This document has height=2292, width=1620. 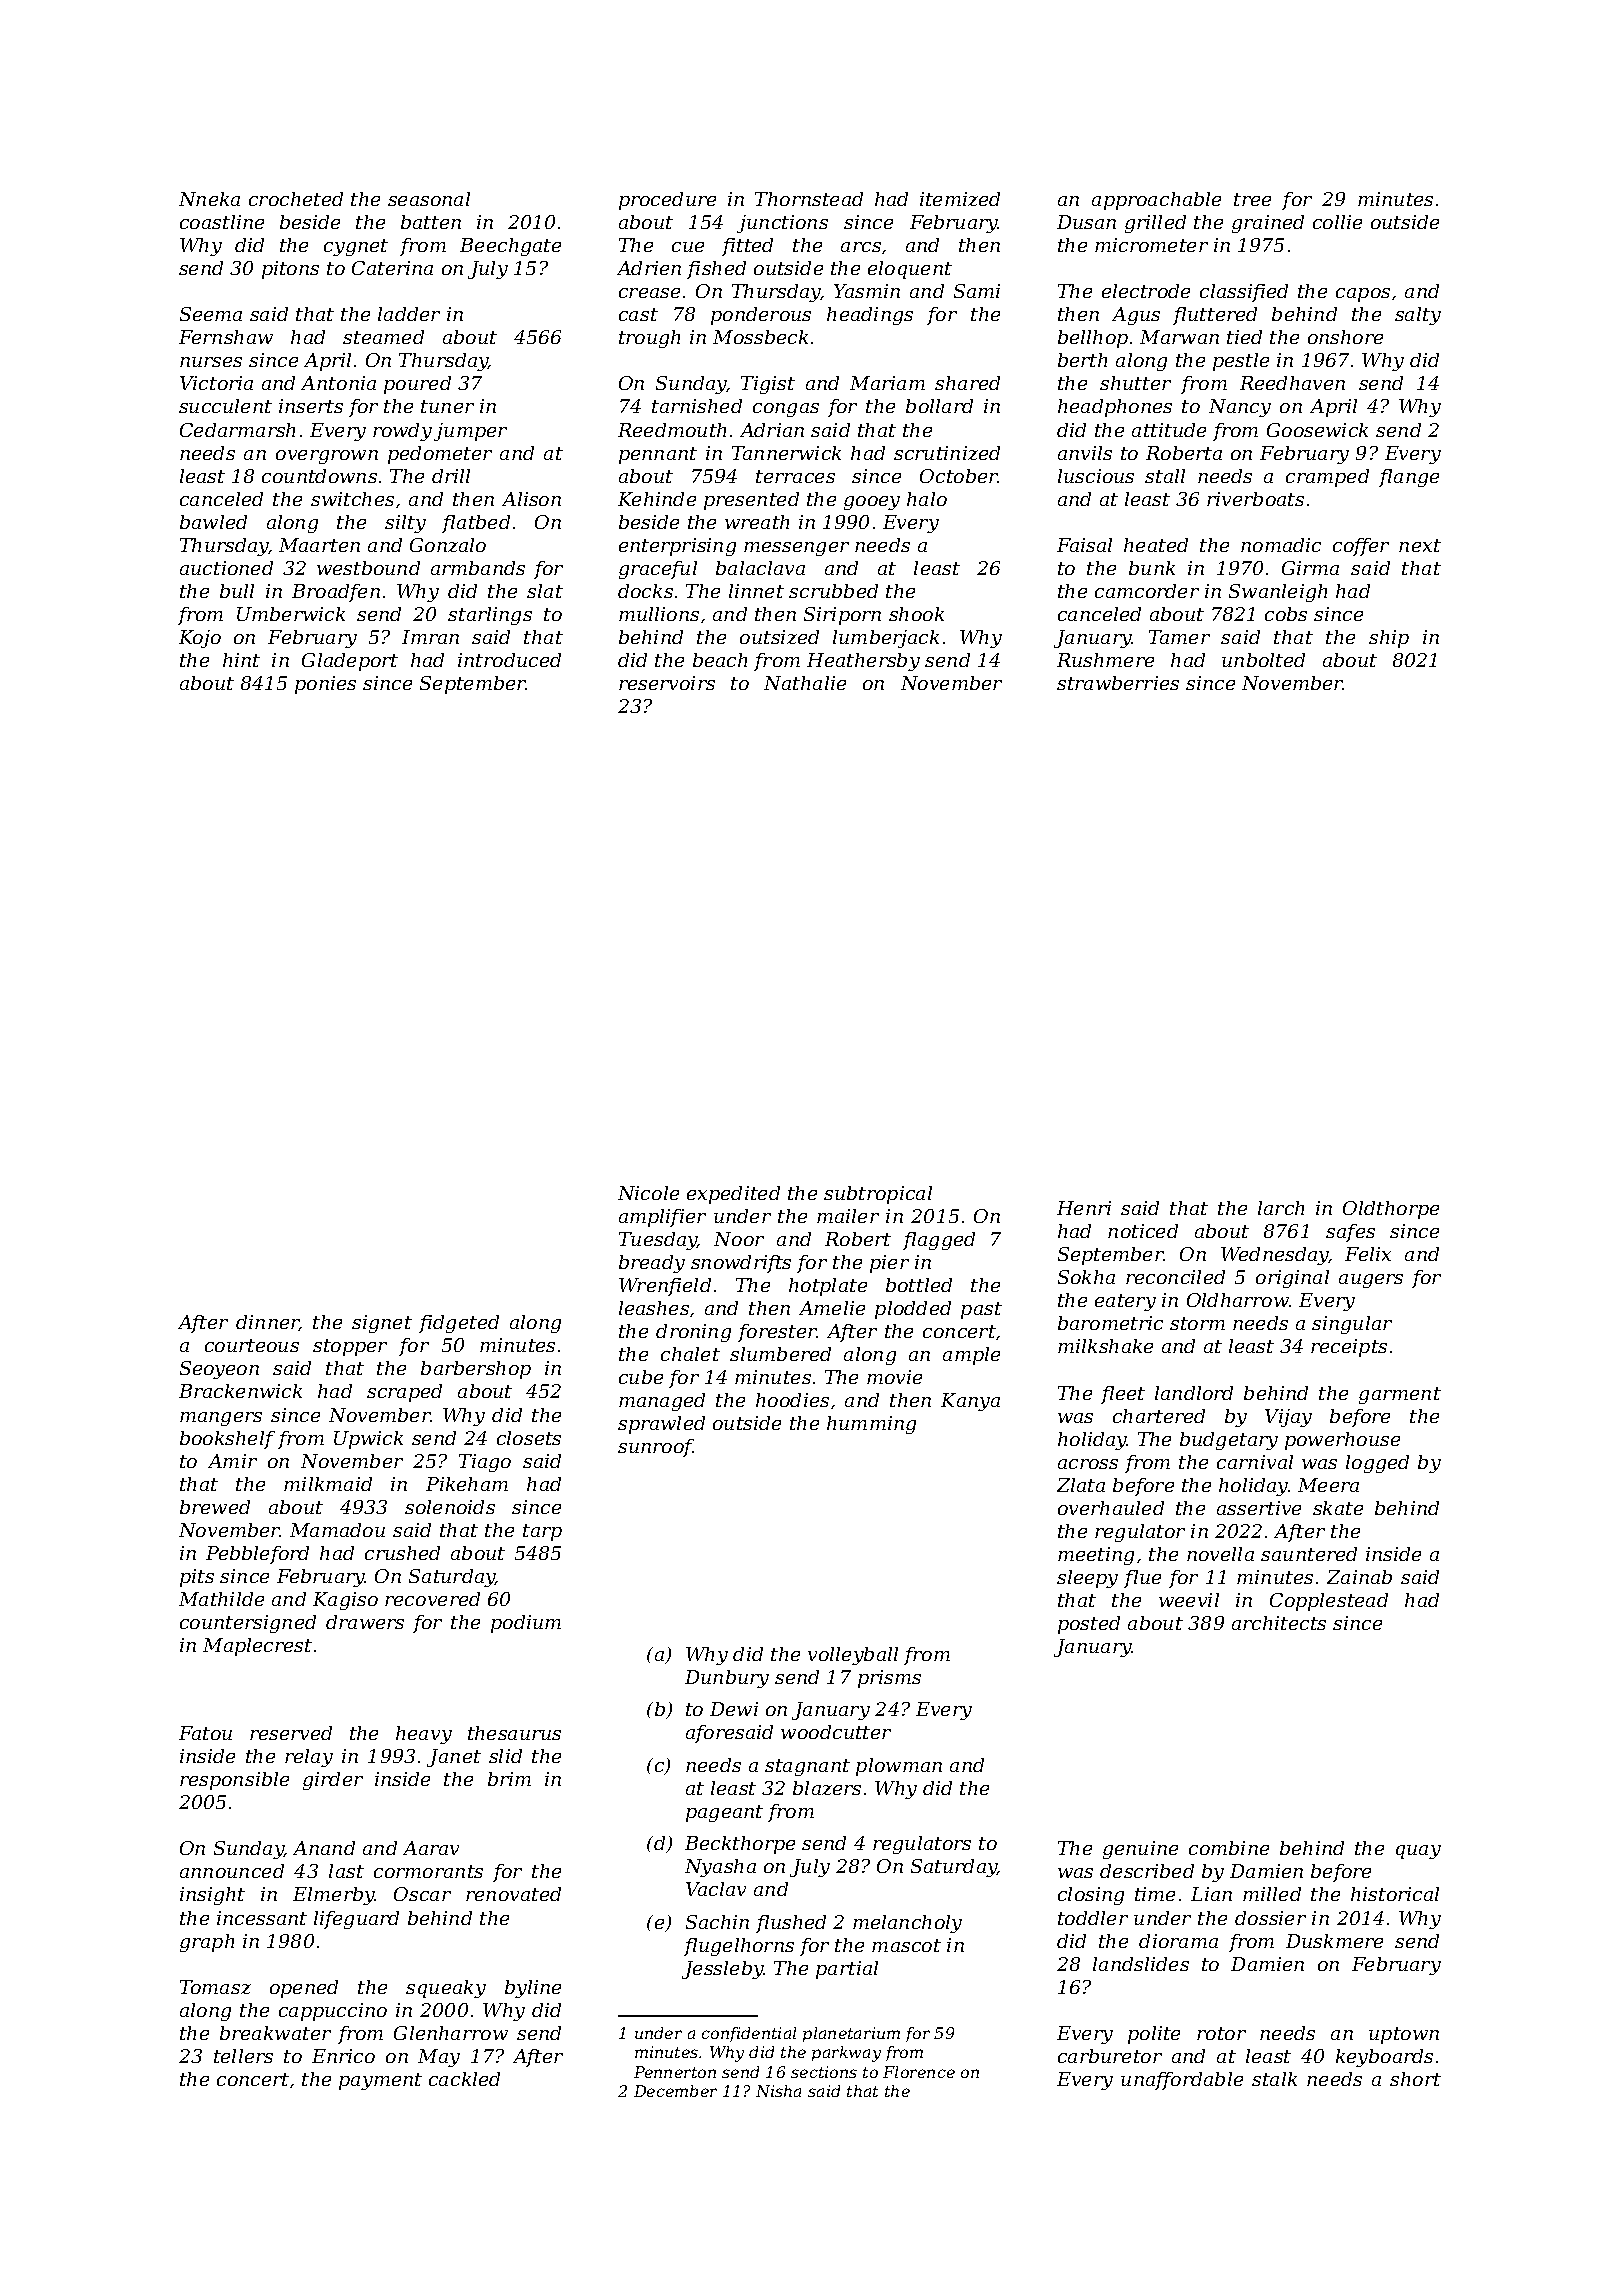 I want to click on Nneka, so click(x=209, y=199).
